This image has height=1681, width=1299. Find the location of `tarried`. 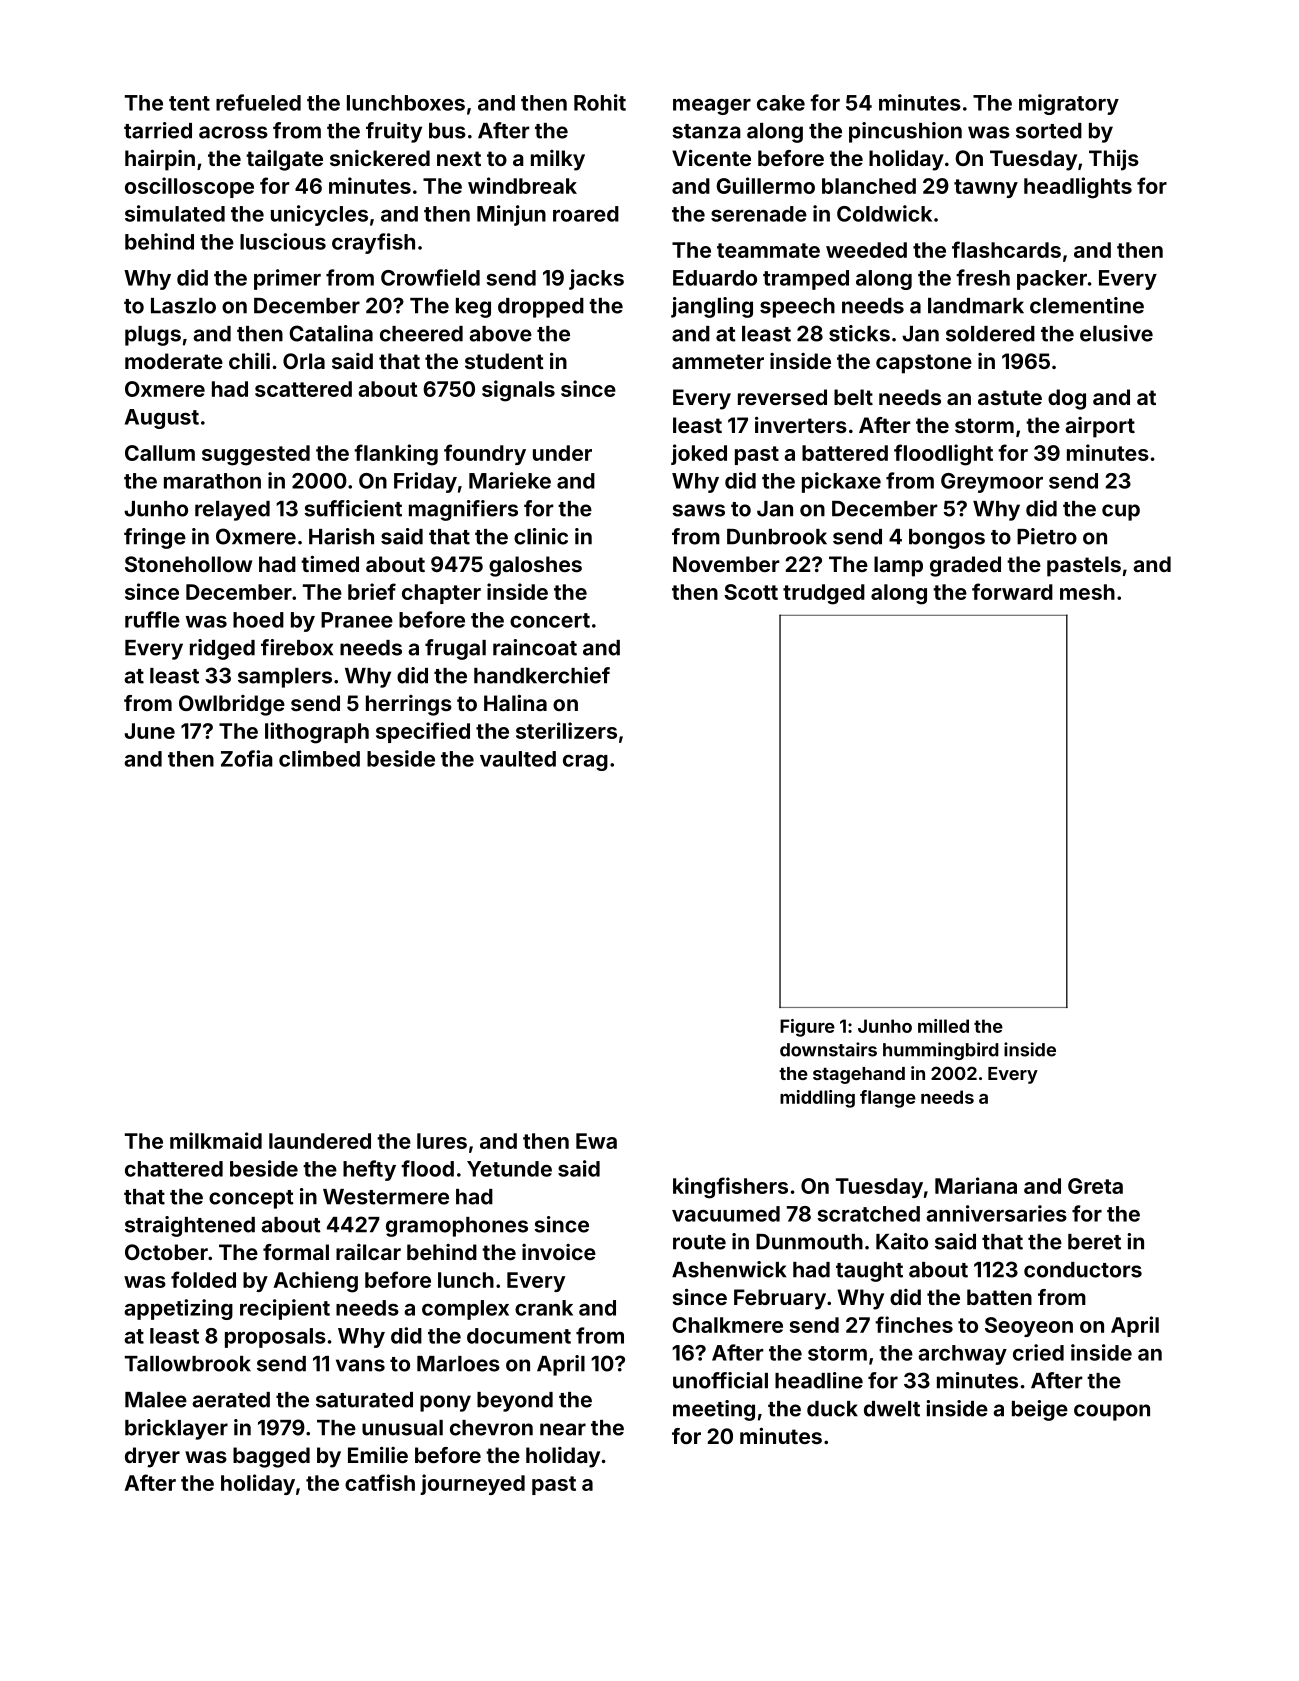

tarried is located at coordinates (158, 130).
